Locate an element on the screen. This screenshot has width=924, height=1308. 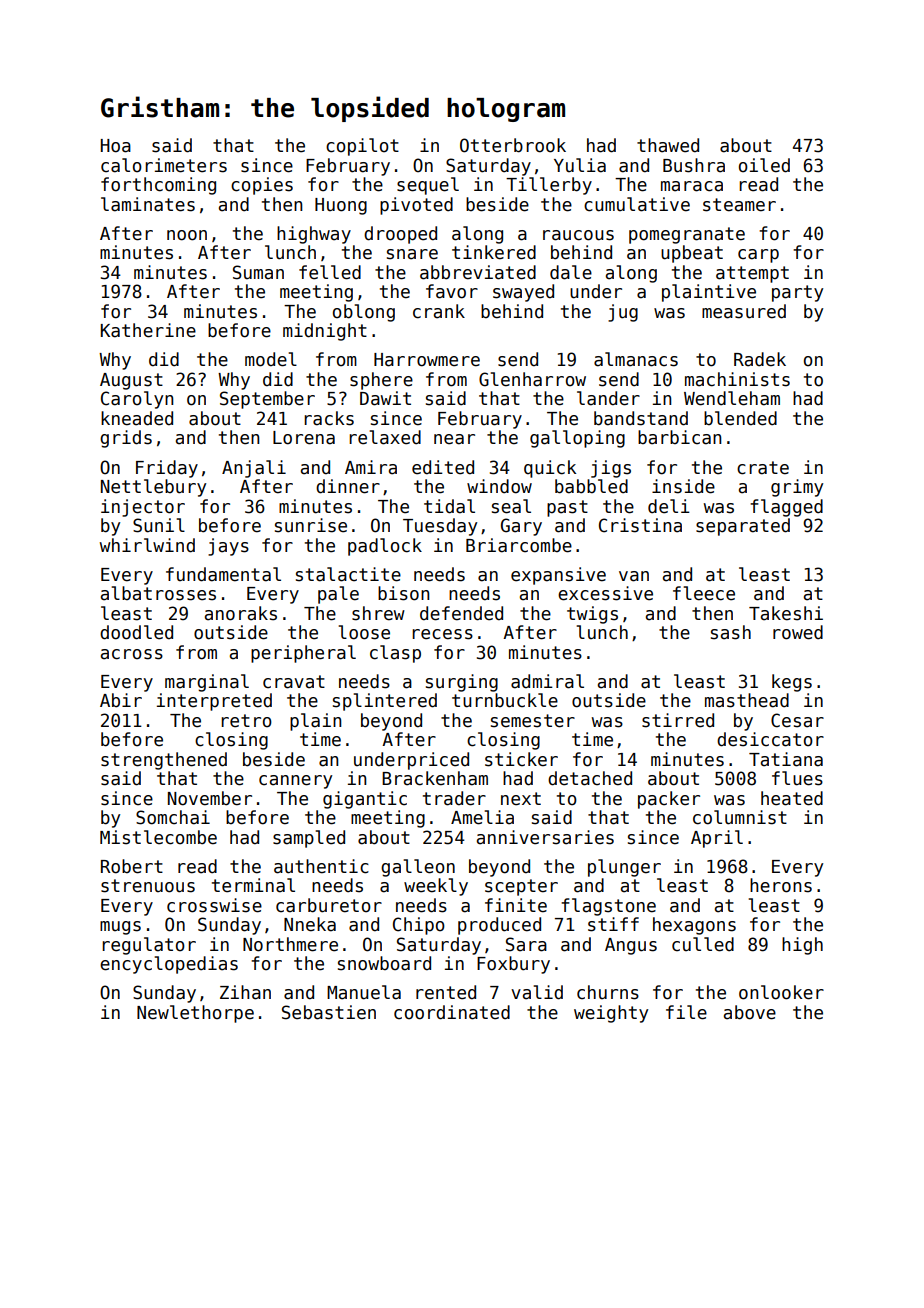
inside is located at coordinates (683, 486).
